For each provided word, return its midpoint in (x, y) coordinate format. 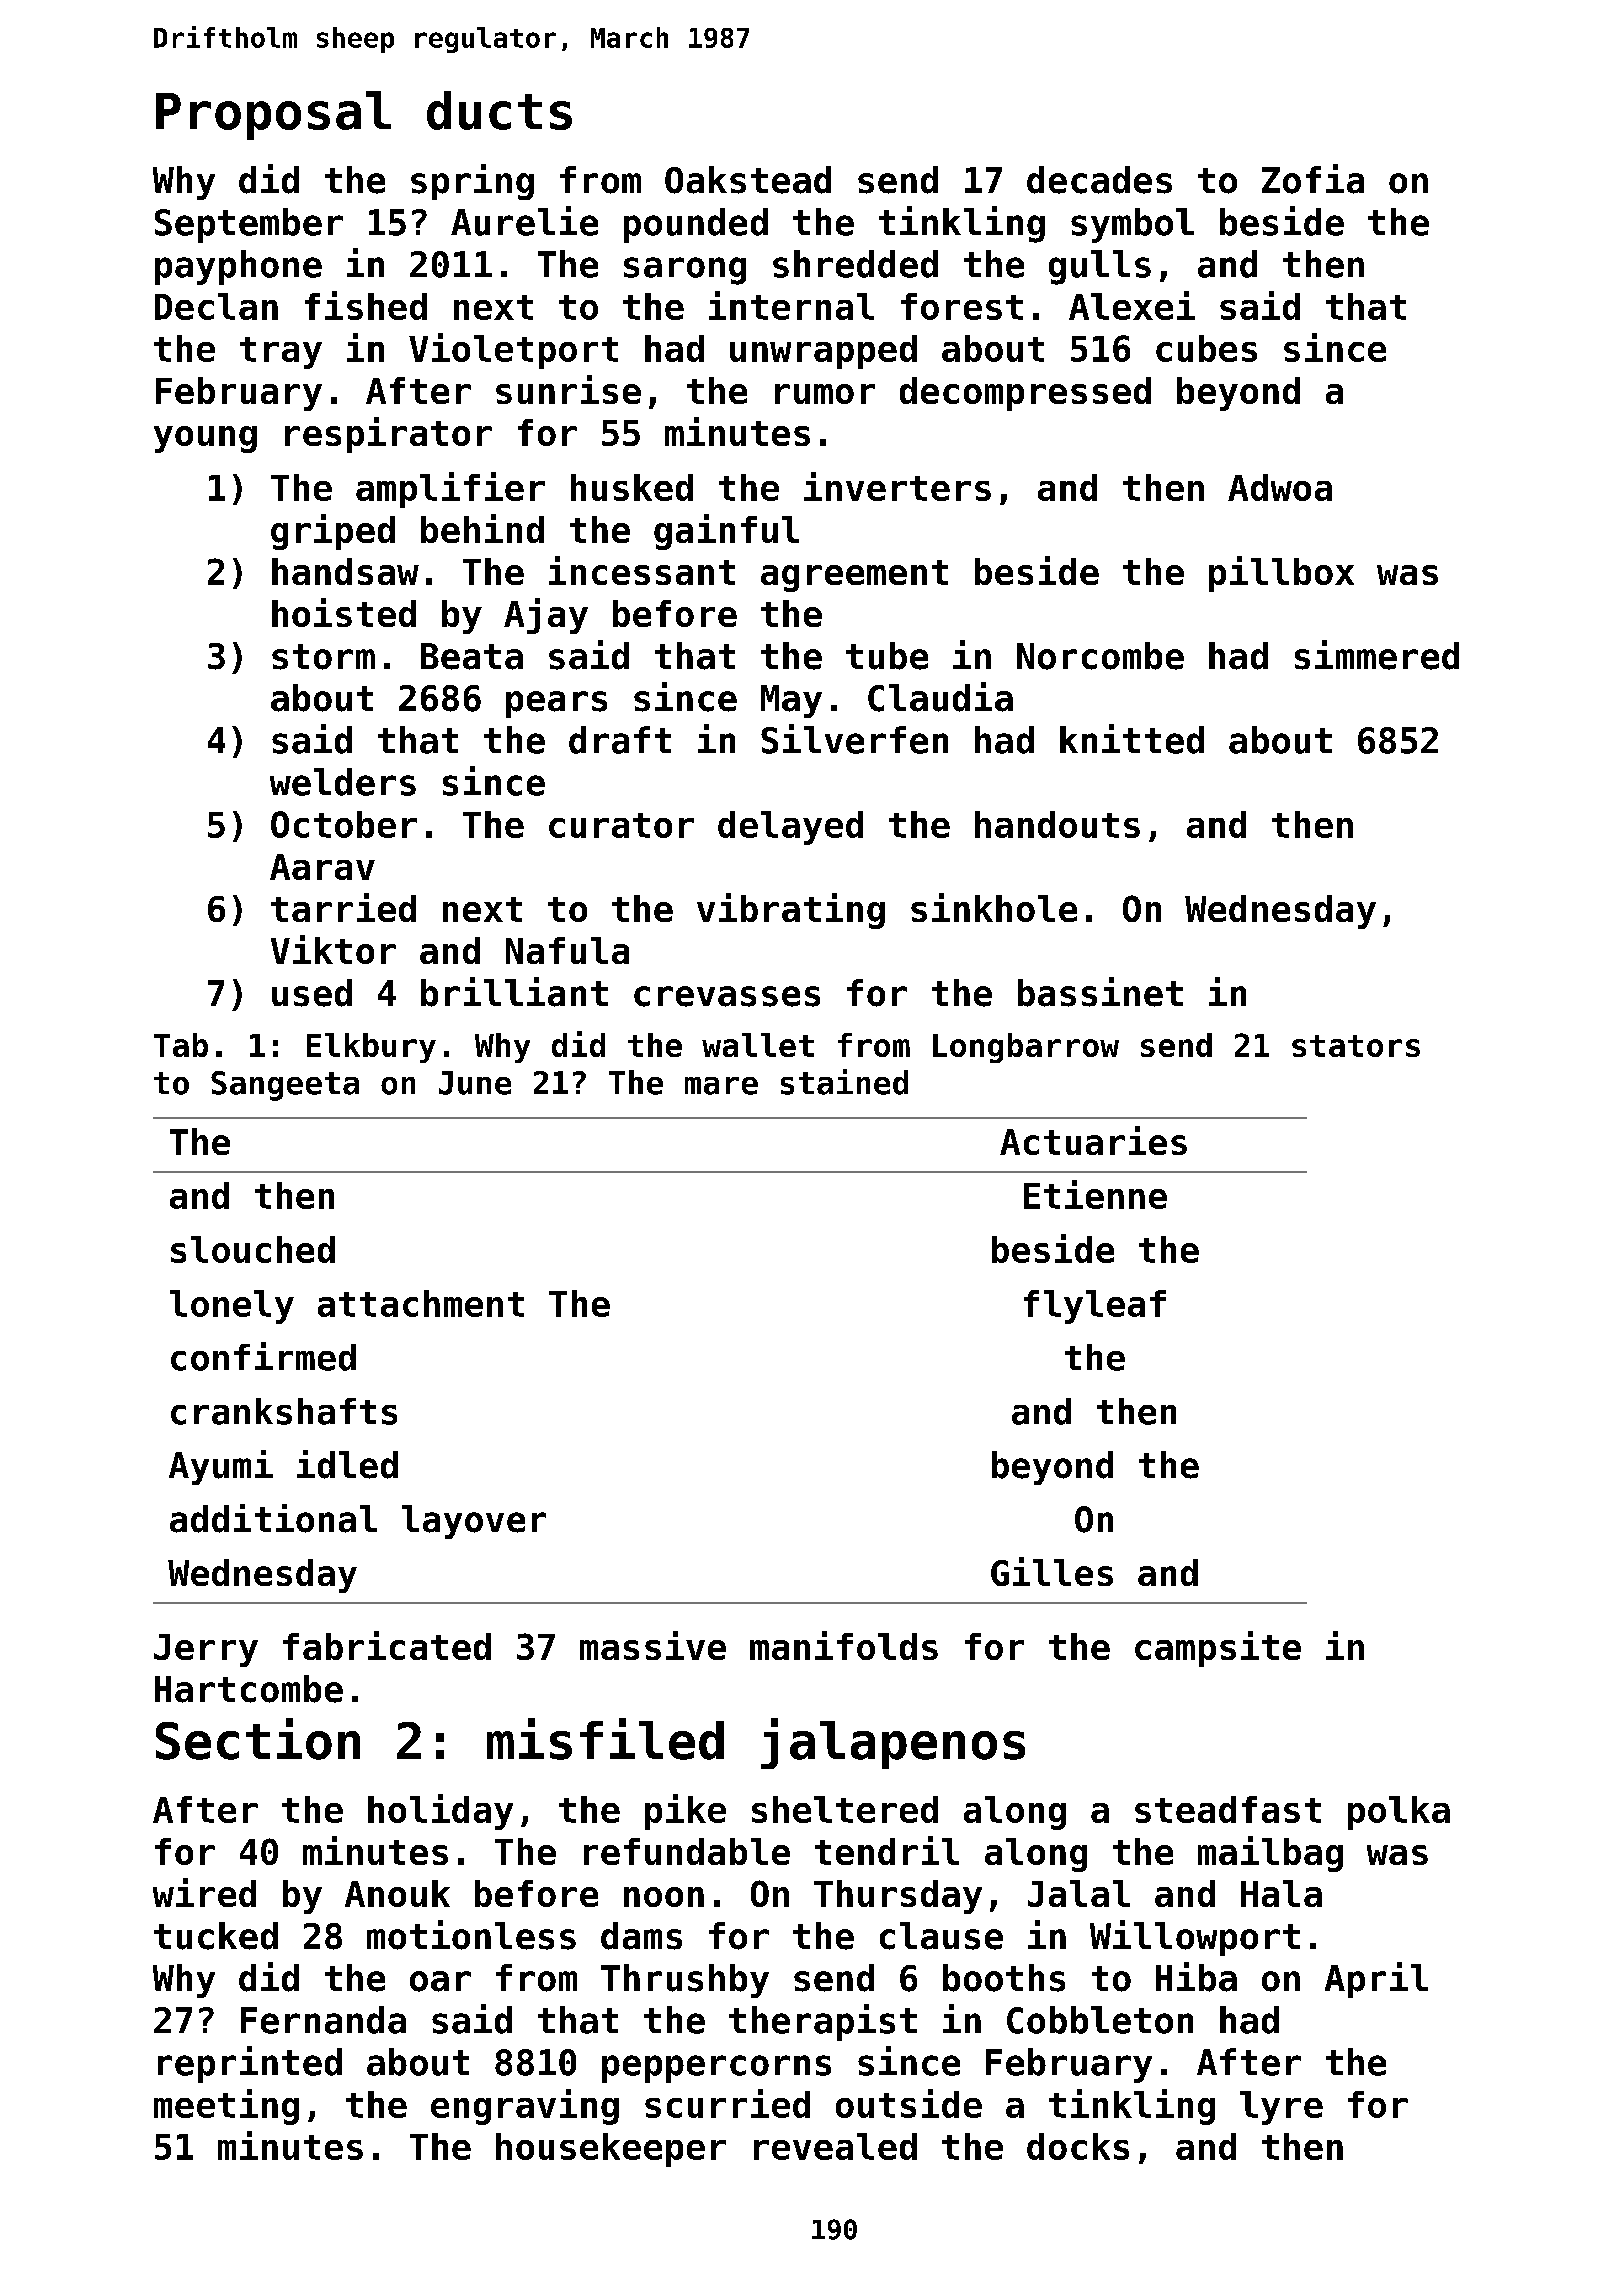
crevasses (727, 996)
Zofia (1313, 179)
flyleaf (1095, 1307)
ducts (499, 110)
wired (204, 1892)
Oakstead (748, 180)
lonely (232, 1307)
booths (1004, 1978)
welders (343, 782)
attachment (421, 1303)
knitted (1132, 739)
